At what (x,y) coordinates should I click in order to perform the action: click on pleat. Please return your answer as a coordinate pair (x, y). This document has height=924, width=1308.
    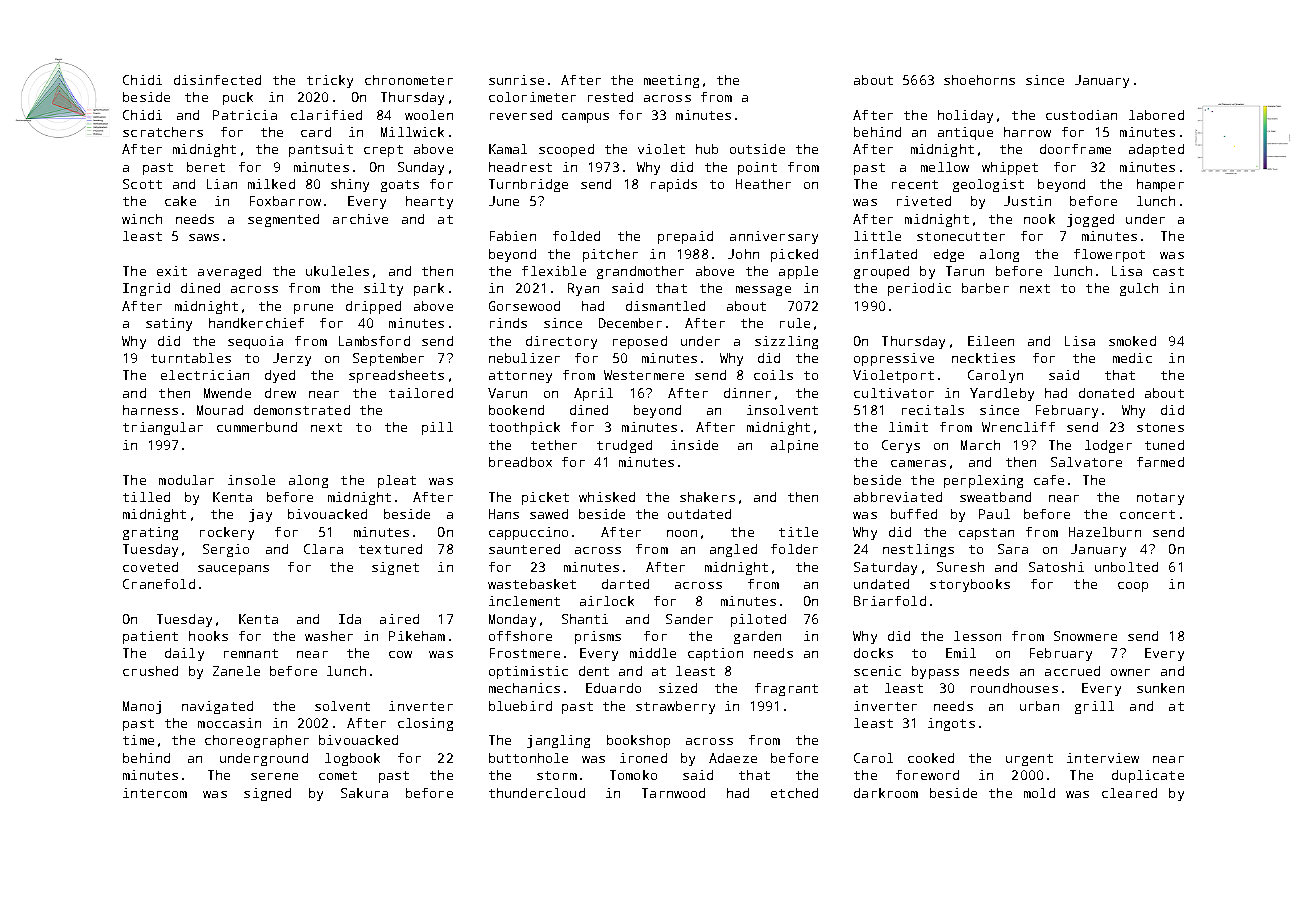
    Looking at the image, I should click on (397, 481).
